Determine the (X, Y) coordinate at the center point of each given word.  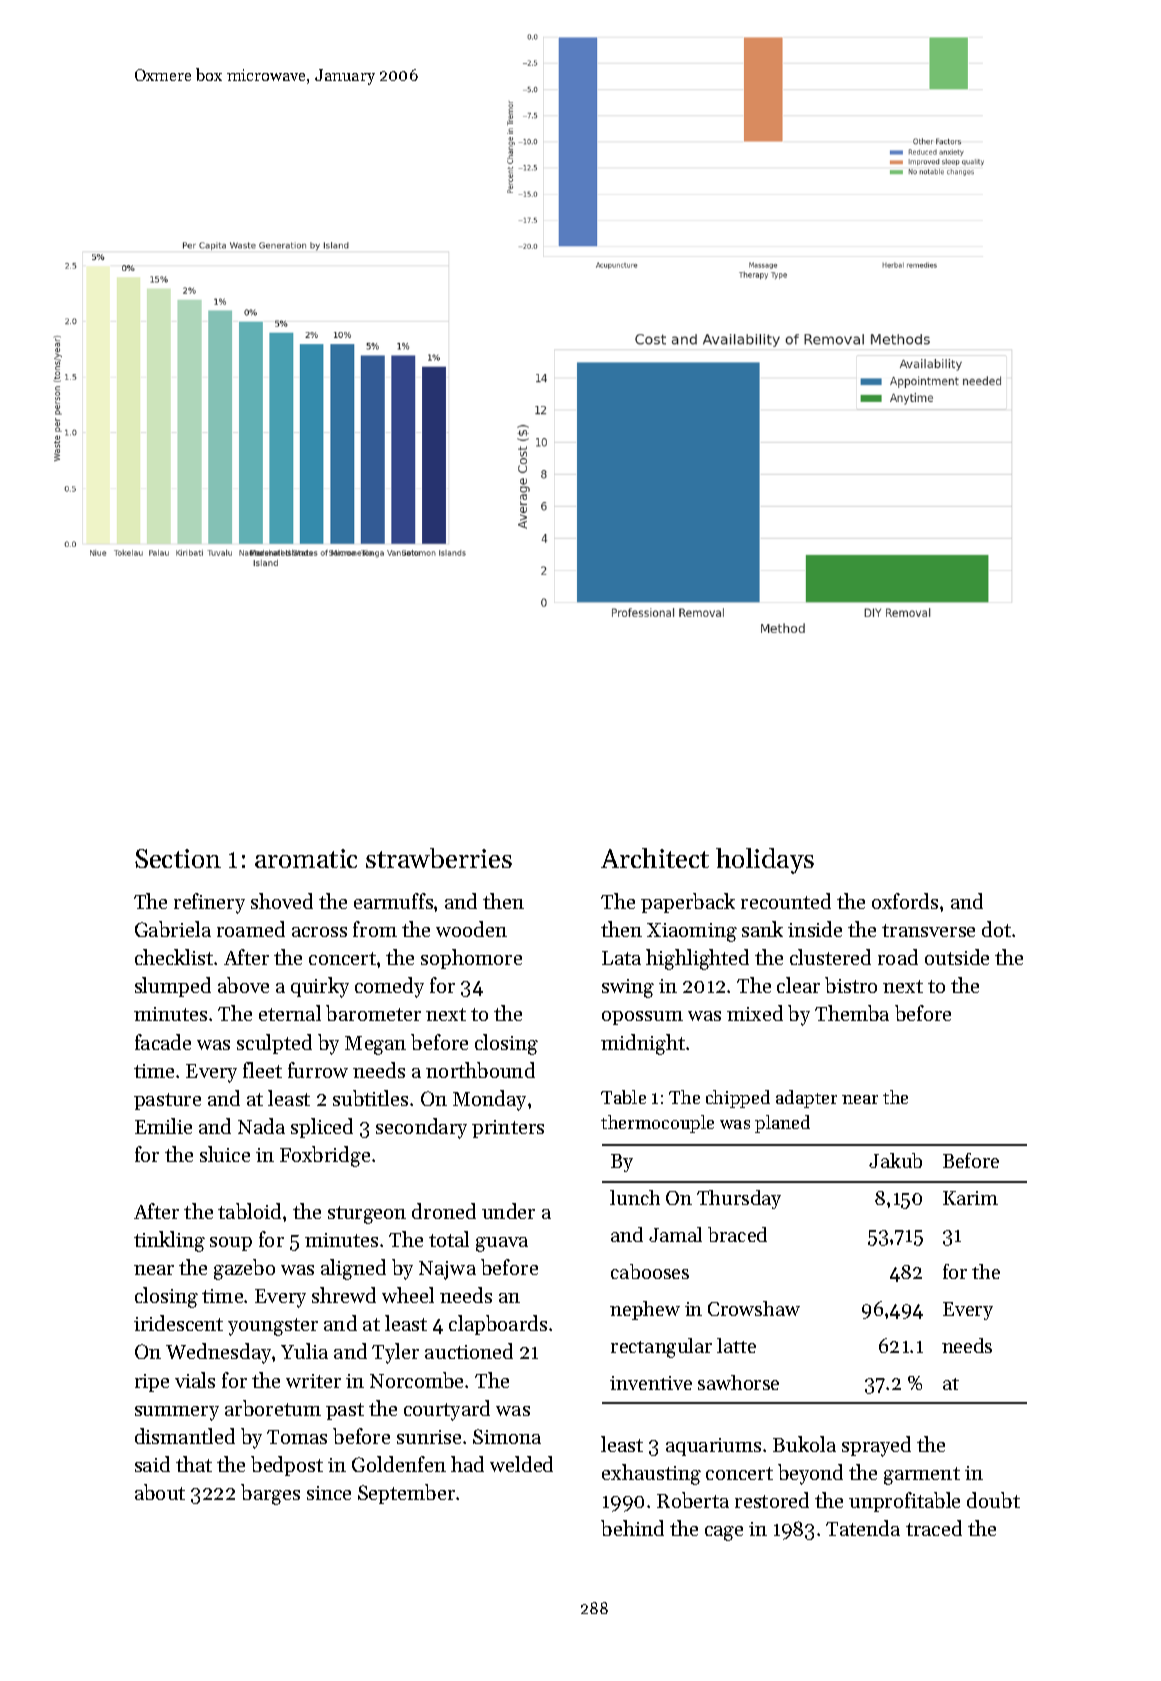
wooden (471, 929)
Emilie (163, 1126)
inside (815, 929)
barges (270, 1494)
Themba (852, 1013)
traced (934, 1528)
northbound (480, 1070)
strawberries (439, 858)
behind (632, 1528)
